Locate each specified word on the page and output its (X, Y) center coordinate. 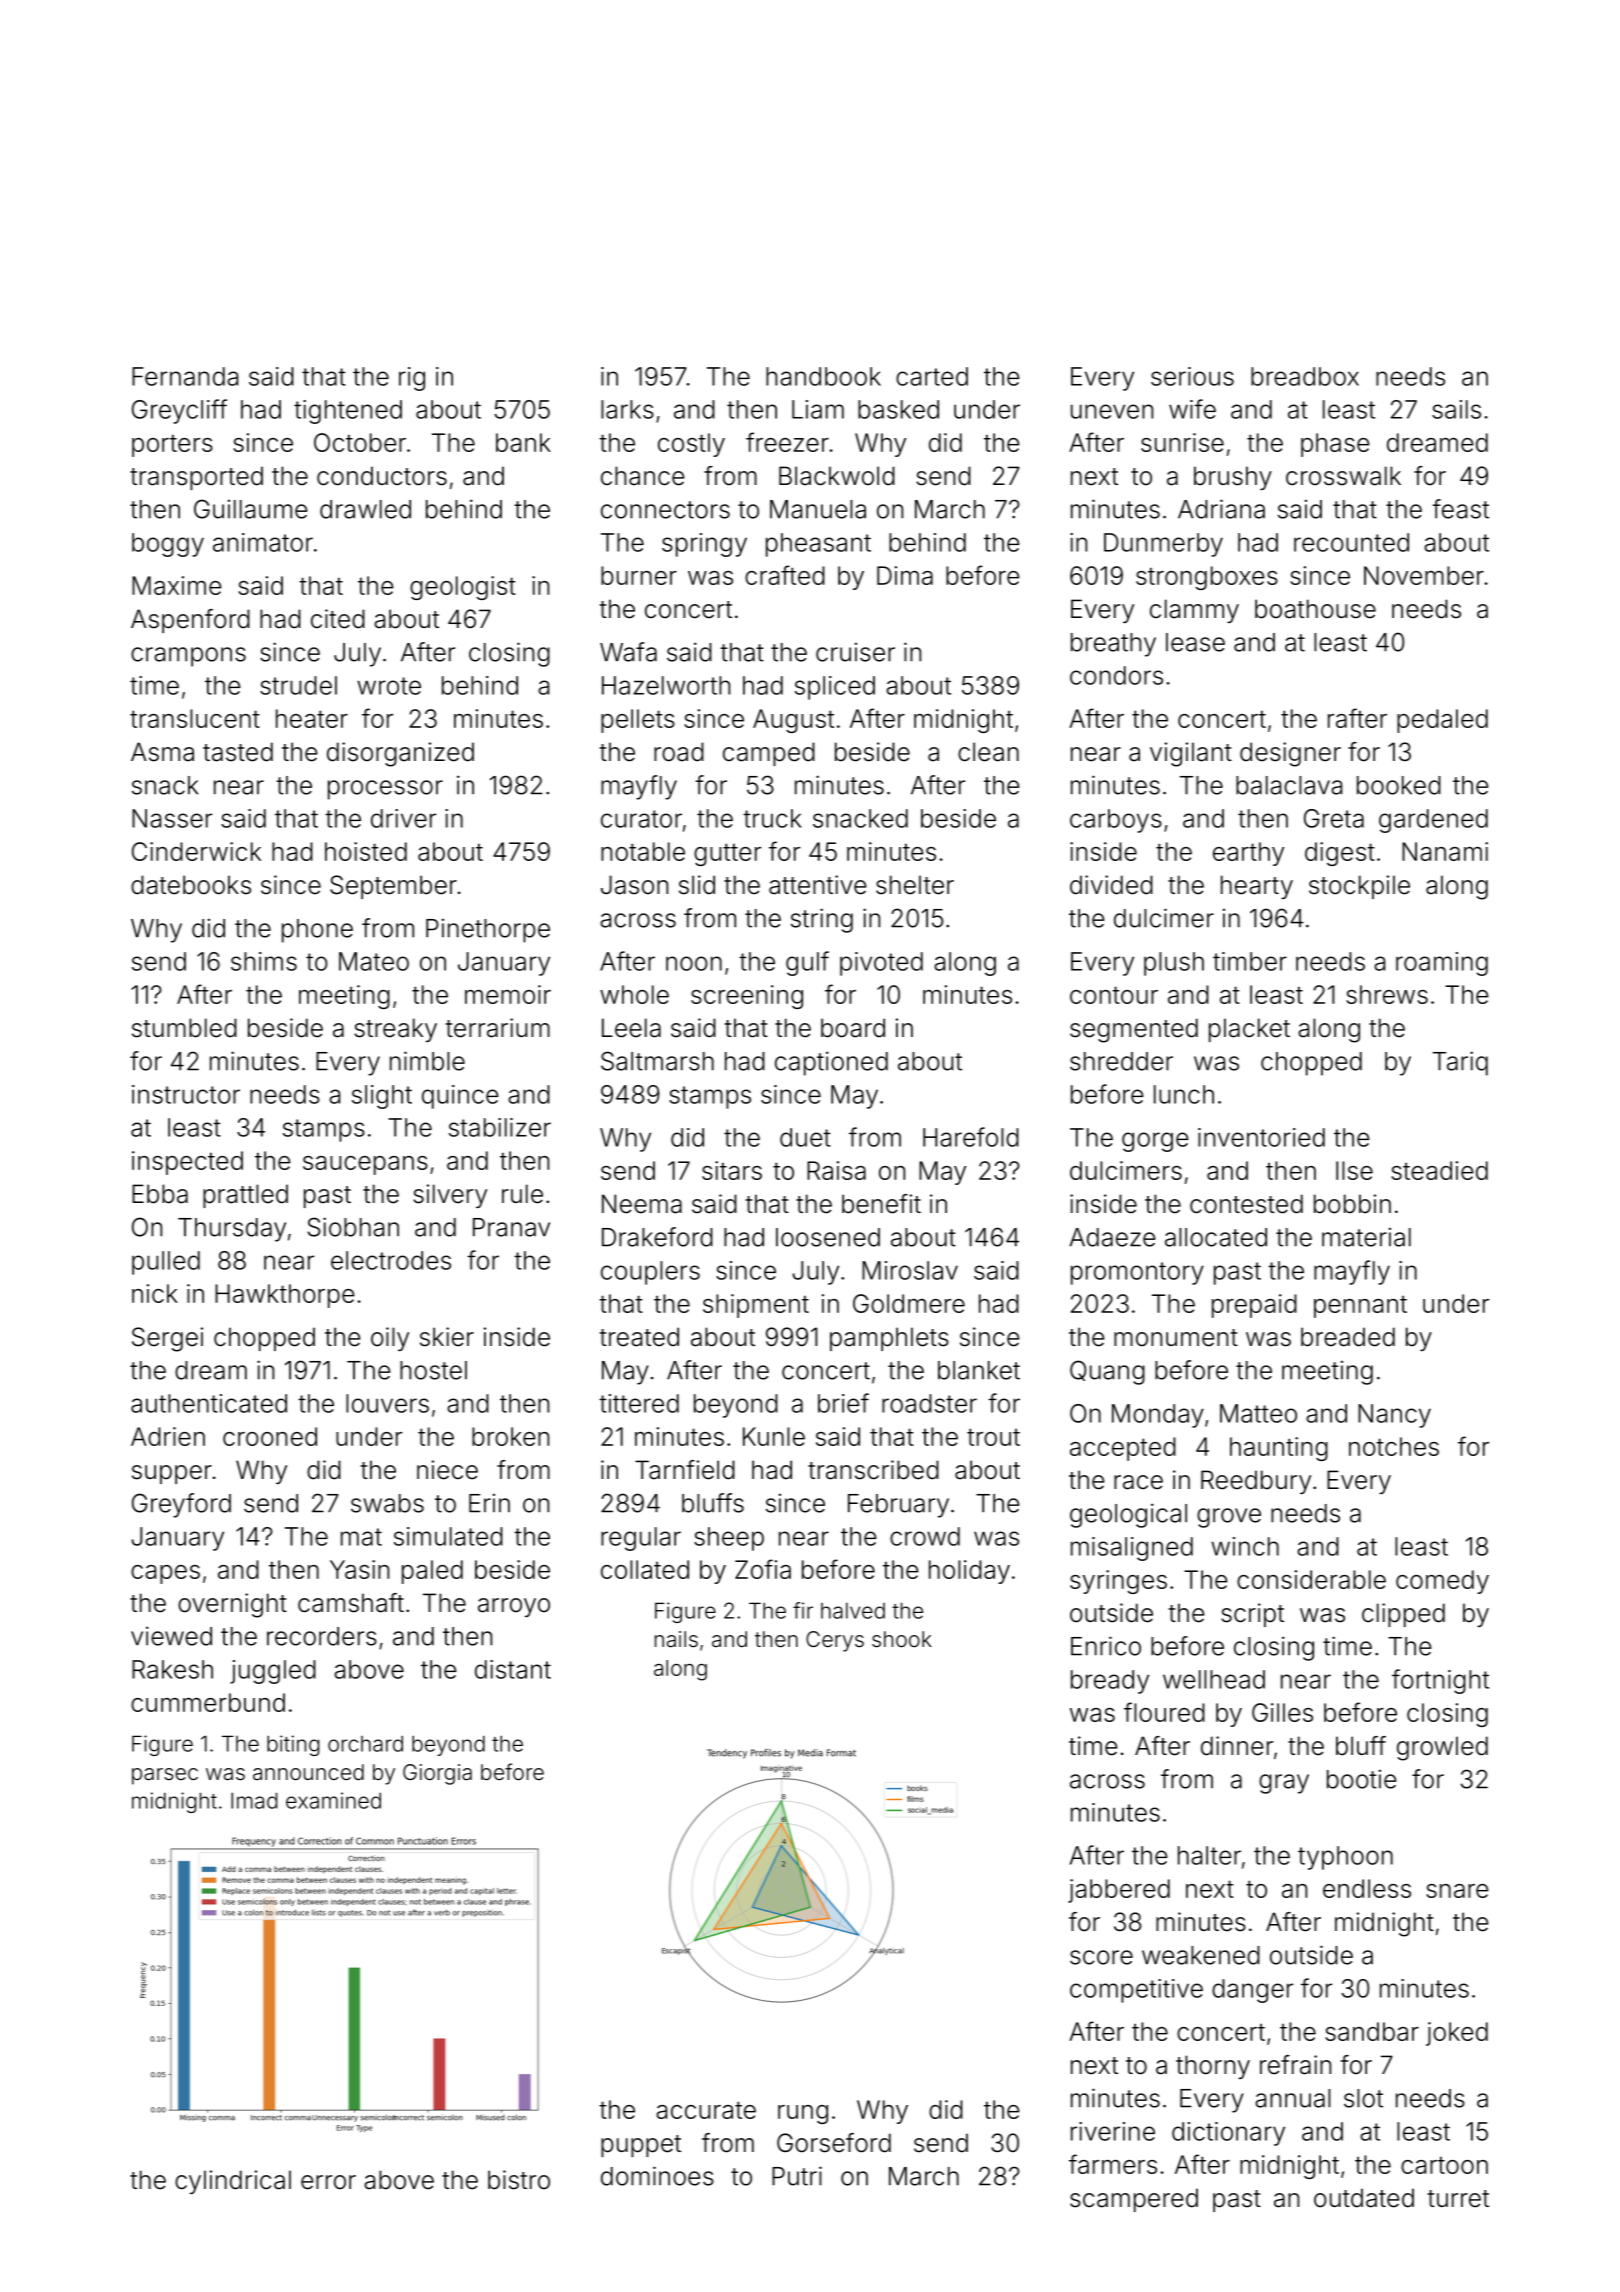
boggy (168, 545)
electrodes (391, 1260)
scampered (1134, 2200)
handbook (823, 376)
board (853, 1028)
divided (1111, 885)
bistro (519, 2180)
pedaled (1442, 721)
